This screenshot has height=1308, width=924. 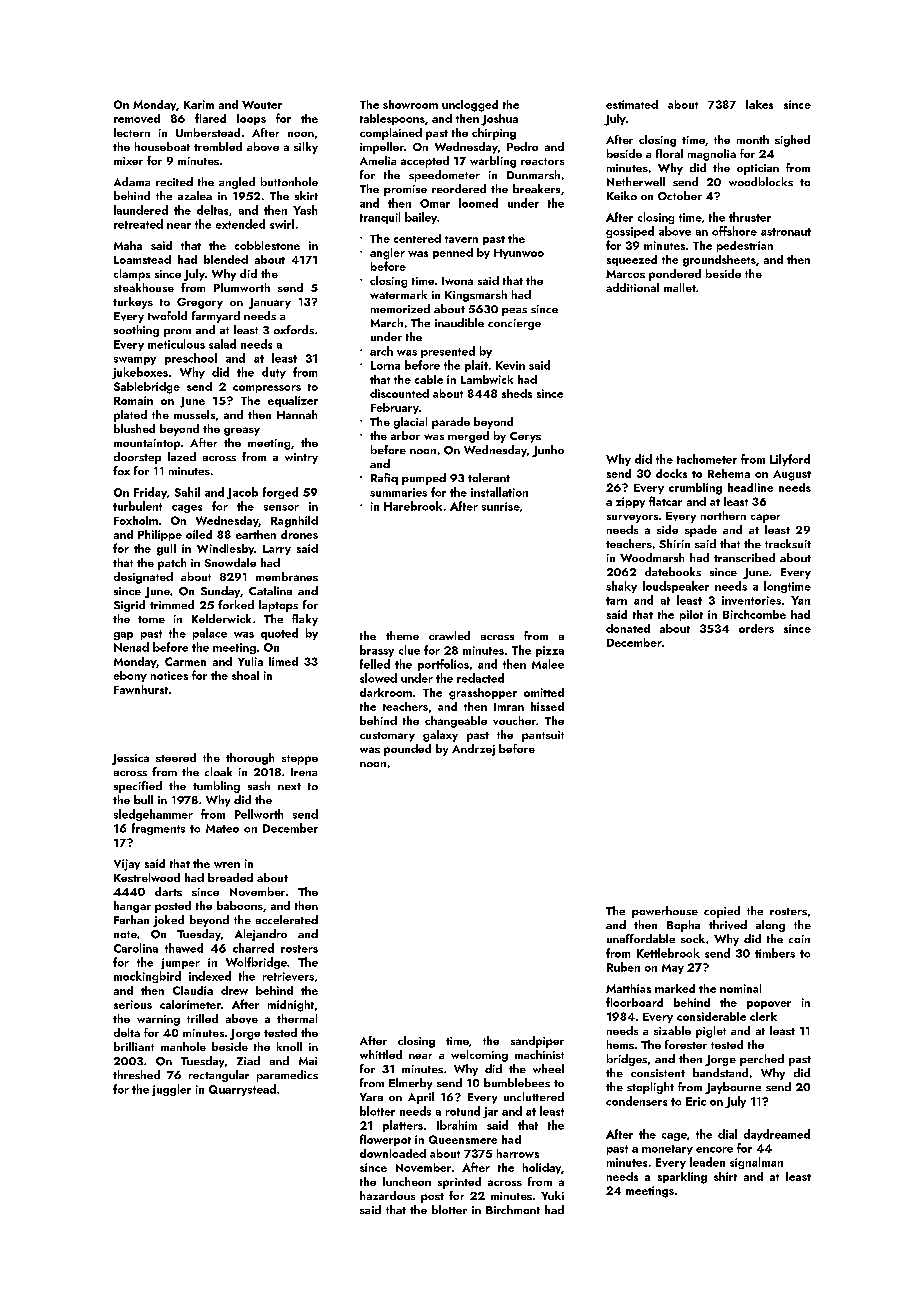 What do you see at coordinates (133, 1004) in the screenshot?
I see `serious` at bounding box center [133, 1004].
